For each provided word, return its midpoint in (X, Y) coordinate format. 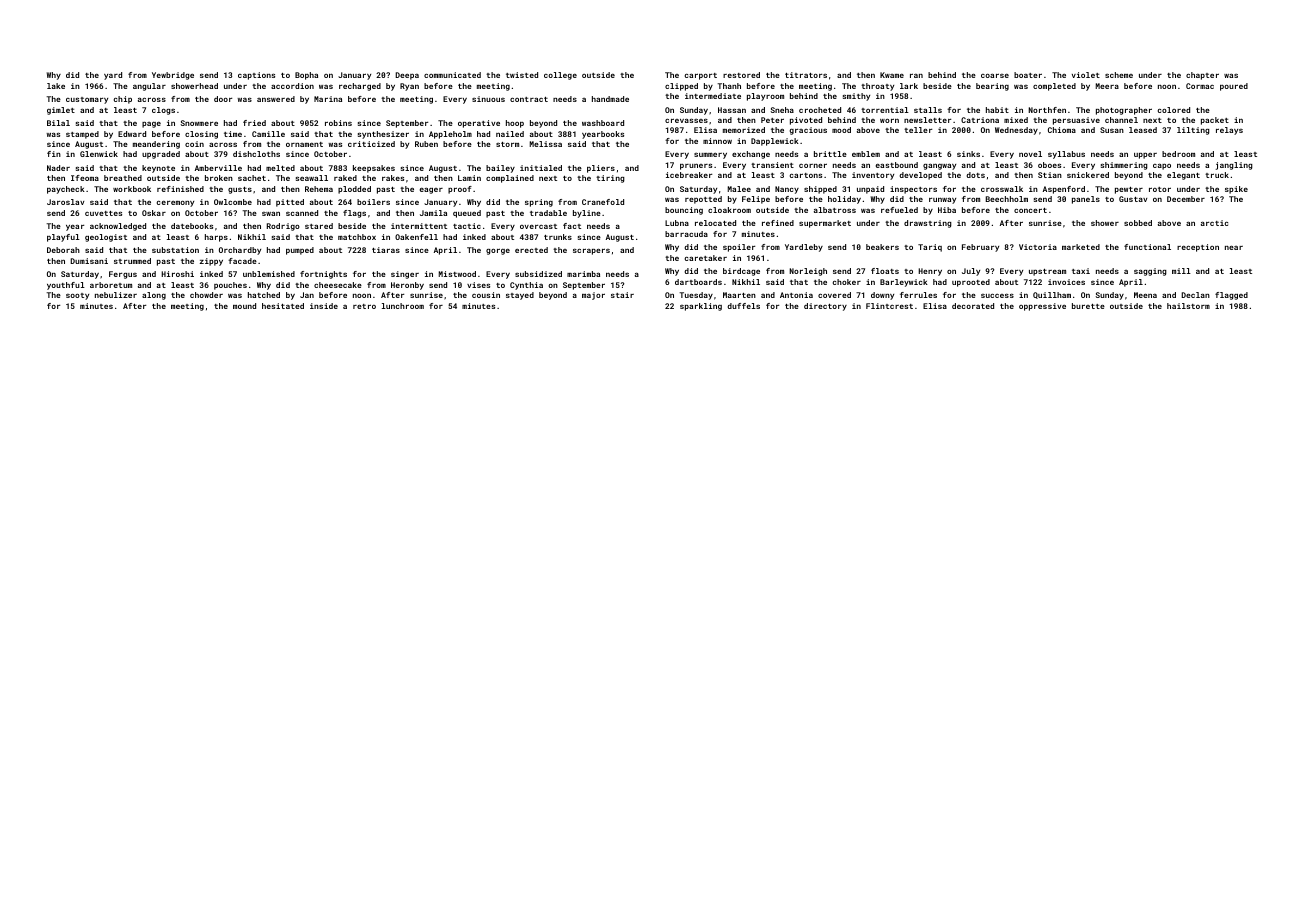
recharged (360, 87)
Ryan (409, 87)
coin (194, 144)
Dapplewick (775, 142)
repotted (703, 200)
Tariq (930, 248)
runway (942, 200)
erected (531, 250)
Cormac (1200, 86)
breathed (123, 178)
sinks (968, 154)
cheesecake (338, 285)
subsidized (538, 274)
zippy (211, 262)
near (1234, 248)
